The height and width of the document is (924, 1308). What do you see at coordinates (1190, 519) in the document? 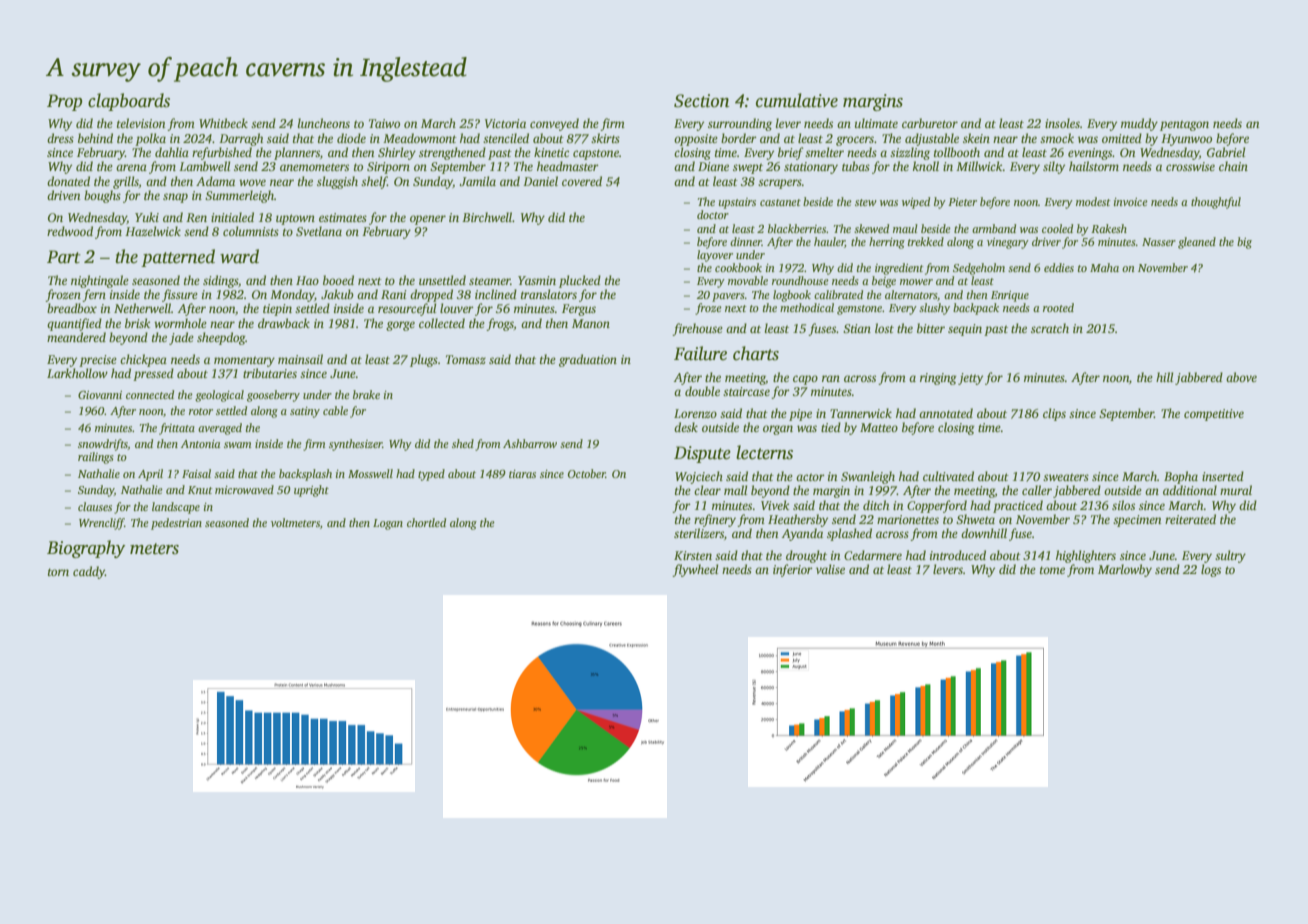
I see `reiterated` at bounding box center [1190, 519].
